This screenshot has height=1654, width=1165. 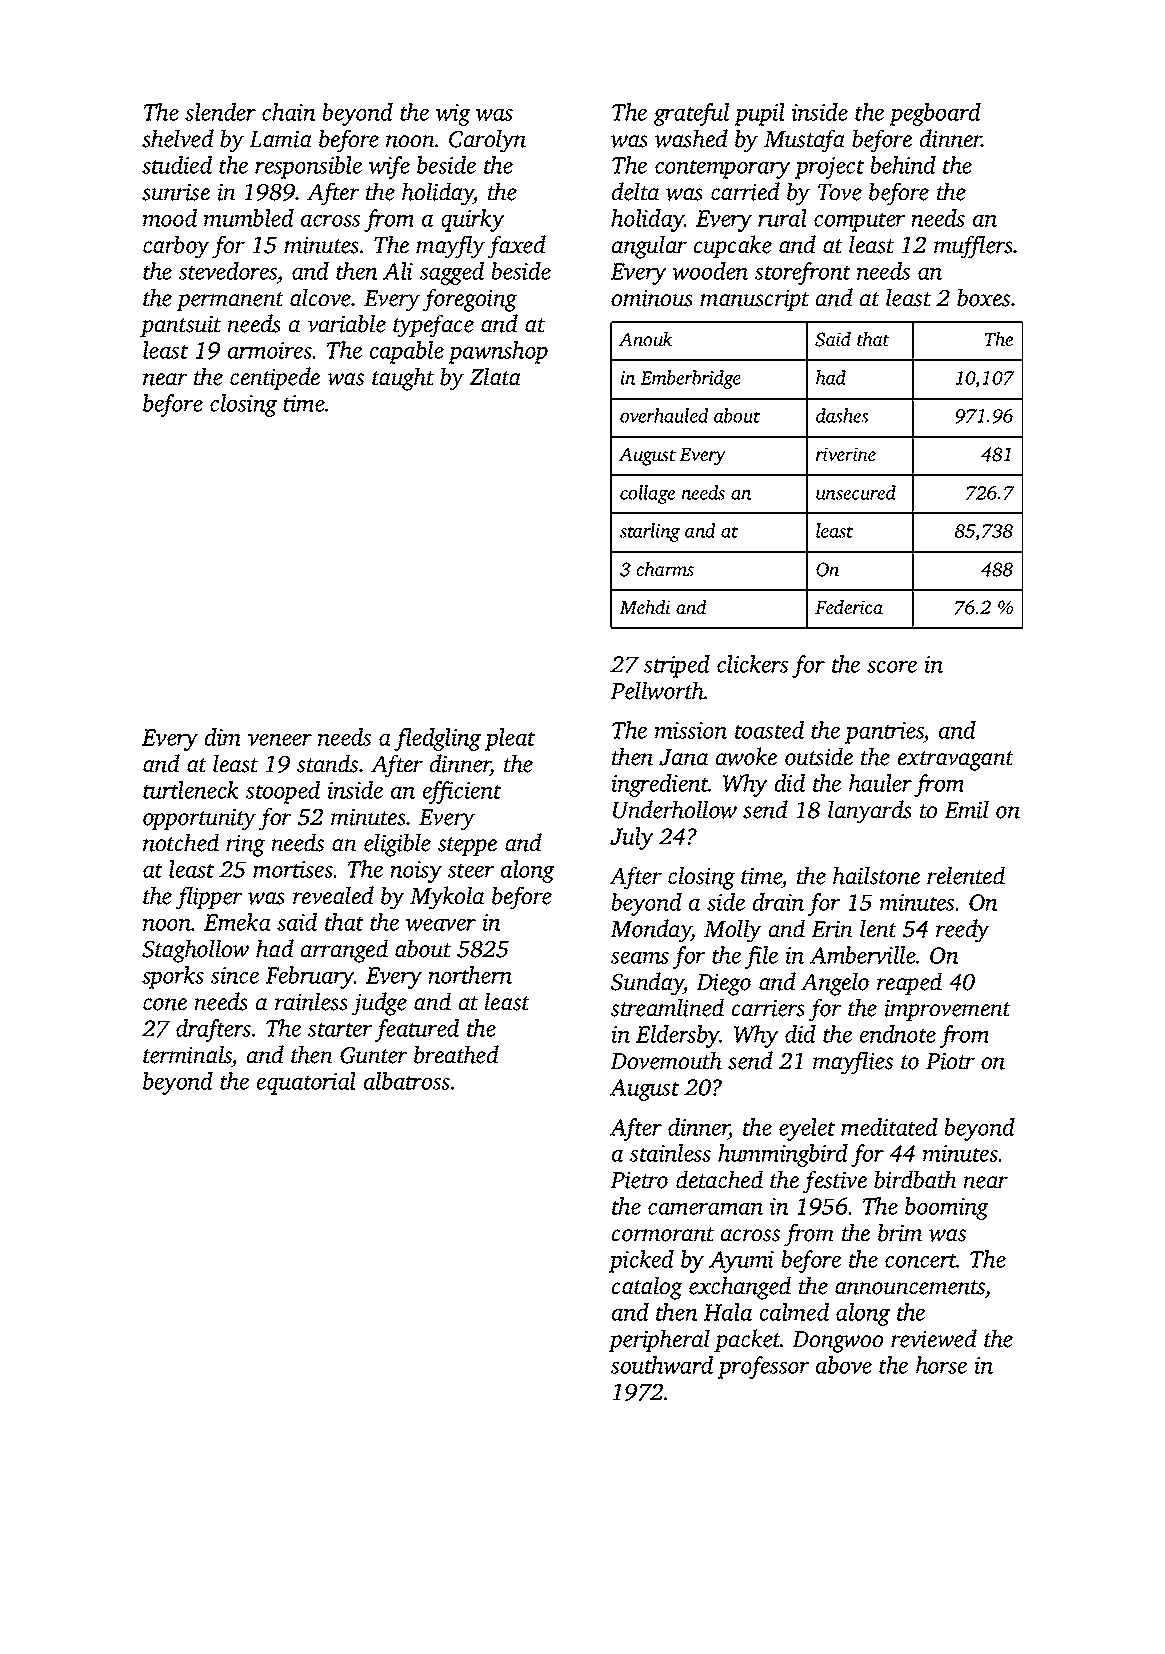 What do you see at coordinates (966, 809) in the screenshot?
I see `Emil` at bounding box center [966, 809].
